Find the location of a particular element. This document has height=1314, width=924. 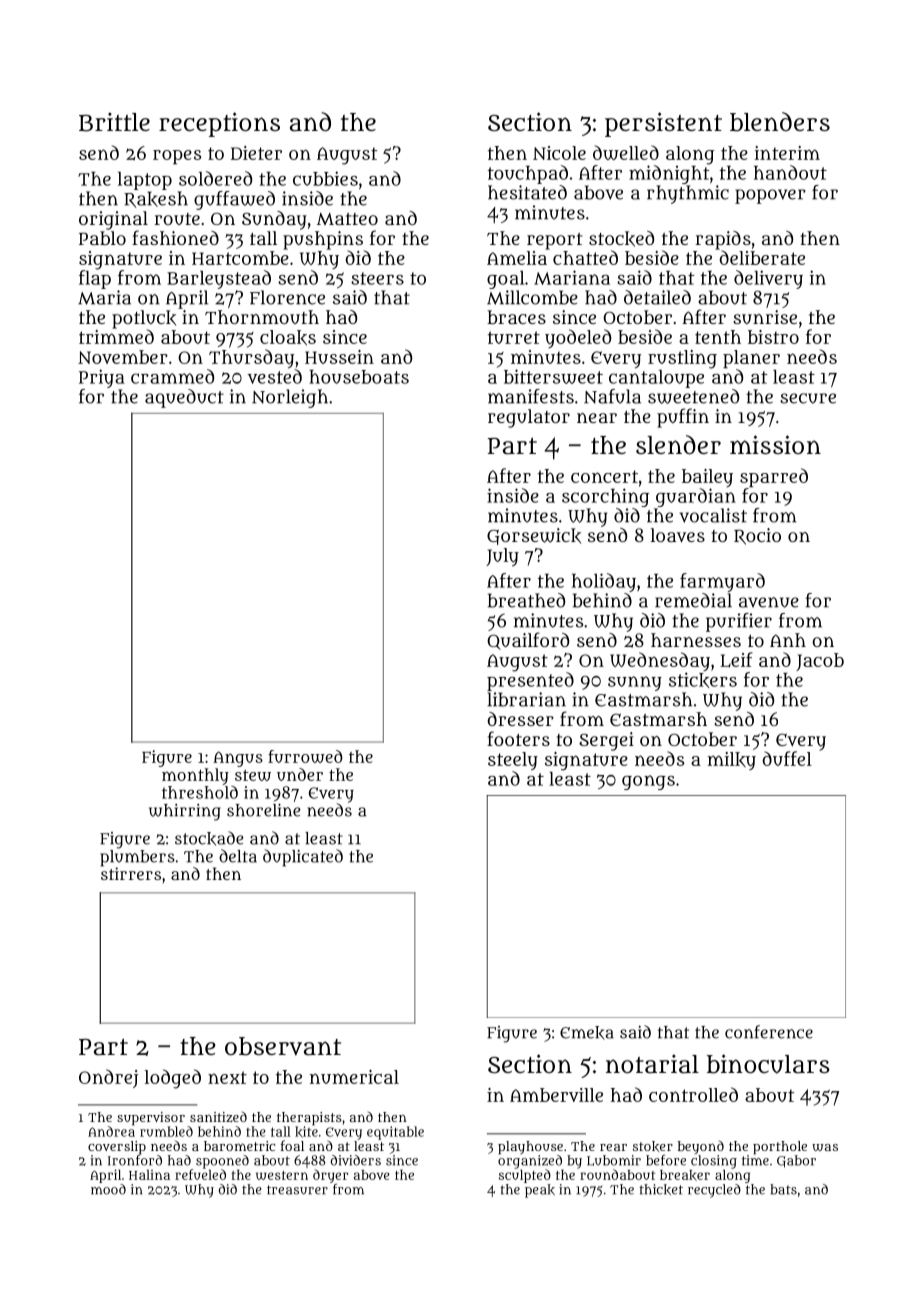

receptions is located at coordinates (219, 124).
